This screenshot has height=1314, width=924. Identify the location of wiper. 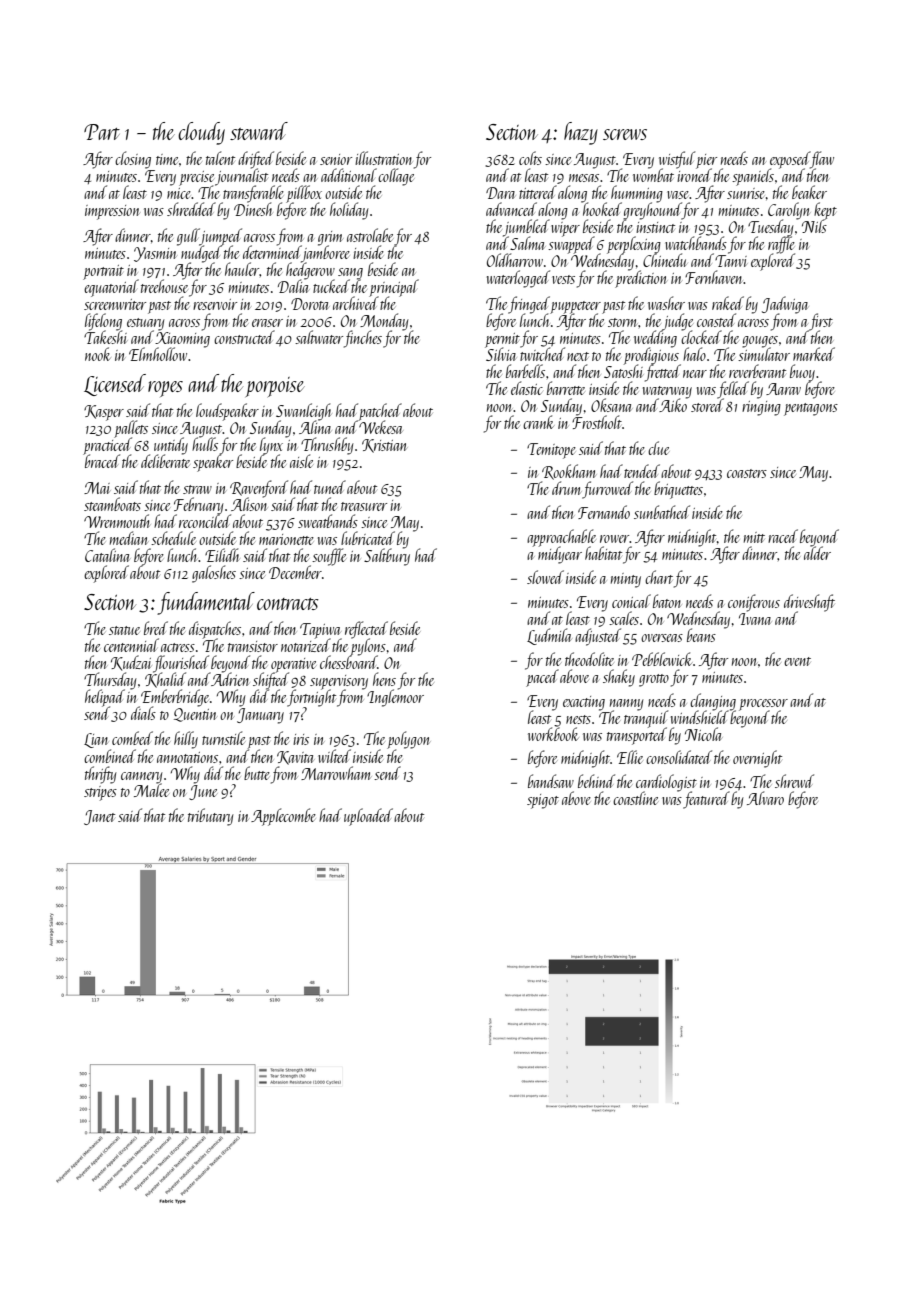
(565, 229).
